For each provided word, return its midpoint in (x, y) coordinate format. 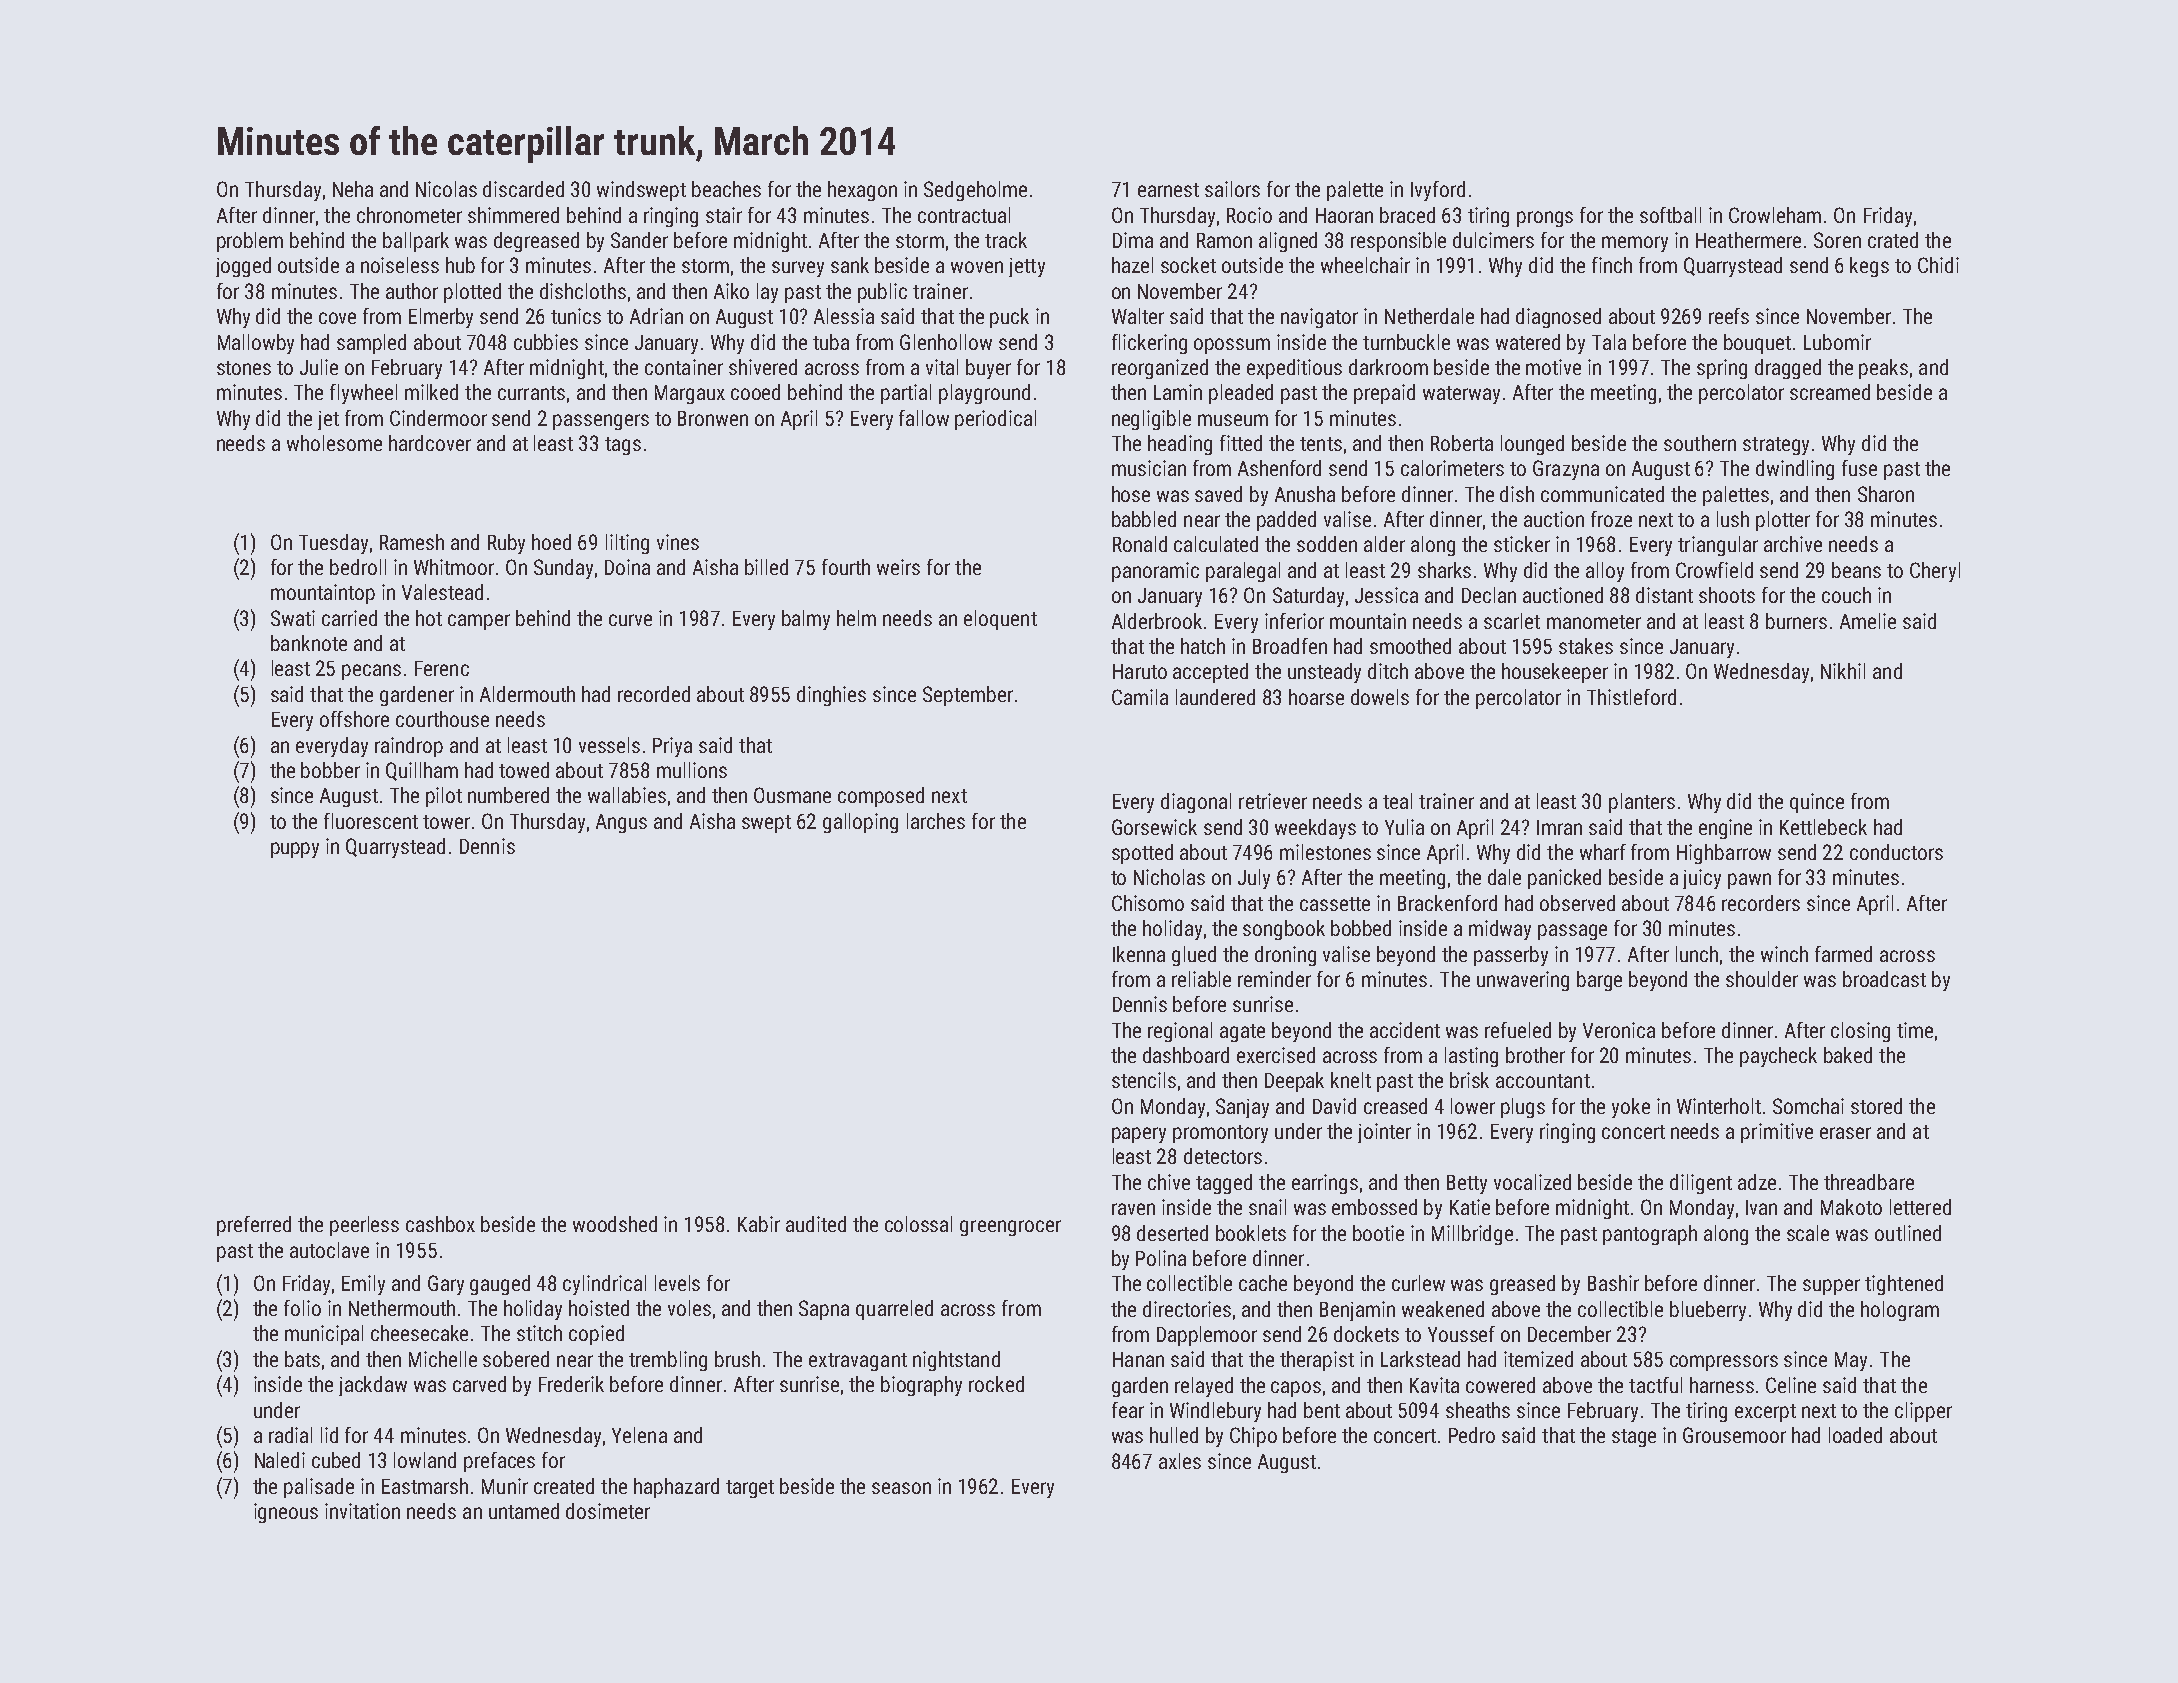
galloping (860, 823)
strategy (1776, 446)
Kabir (759, 1224)
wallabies (627, 795)
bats (302, 1359)
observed (1577, 903)
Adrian (656, 316)
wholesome (334, 443)
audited (816, 1224)
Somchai (1808, 1106)
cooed (755, 392)
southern (1700, 443)
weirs (898, 567)
